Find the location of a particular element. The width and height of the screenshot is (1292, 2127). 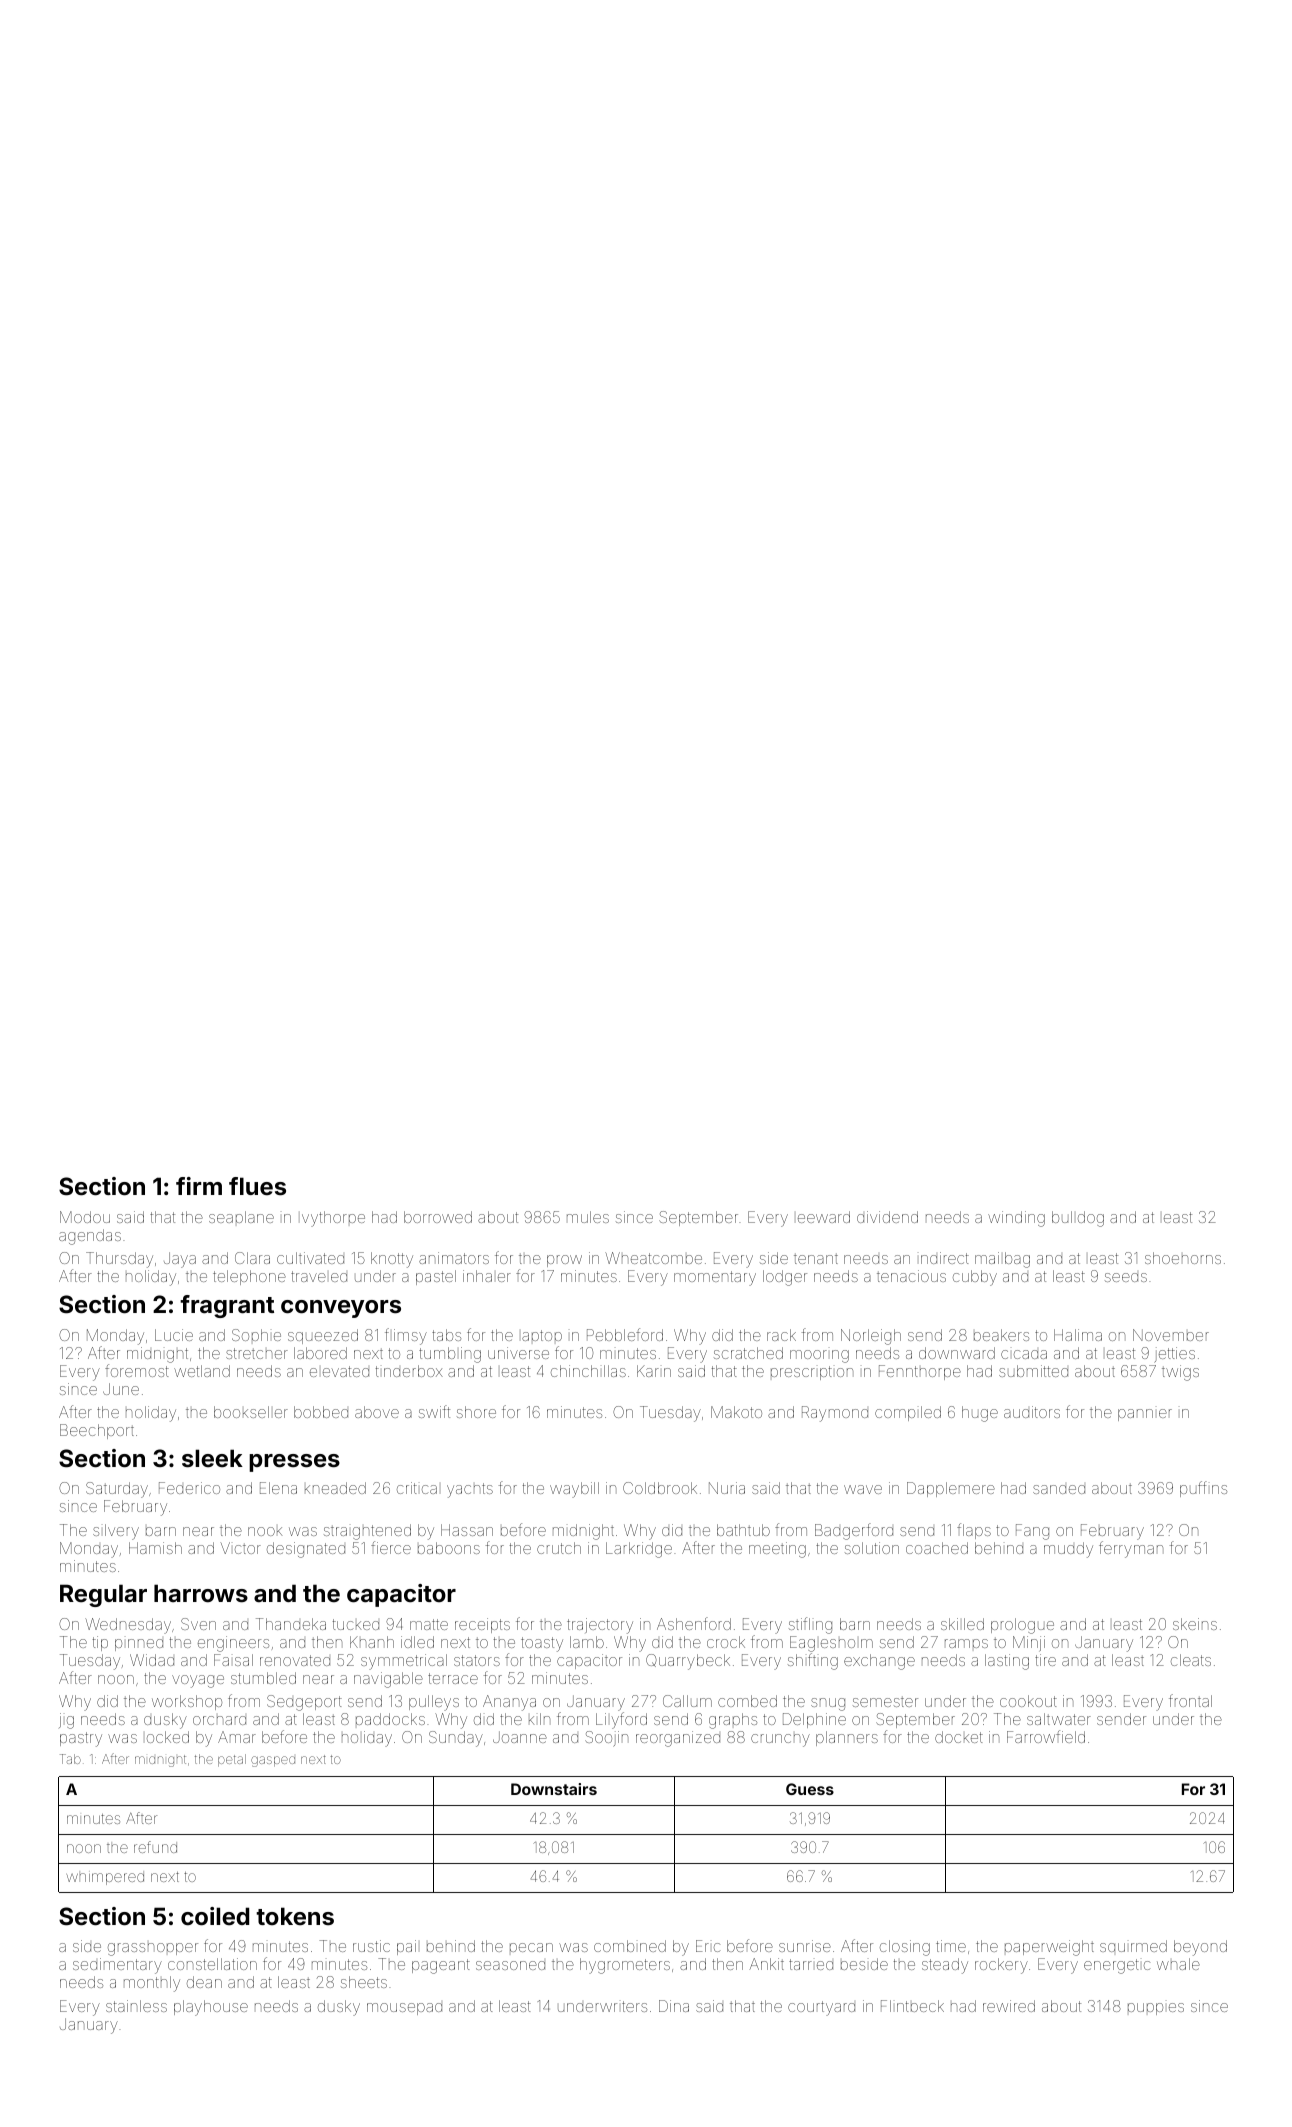

flues is located at coordinates (257, 1186).
